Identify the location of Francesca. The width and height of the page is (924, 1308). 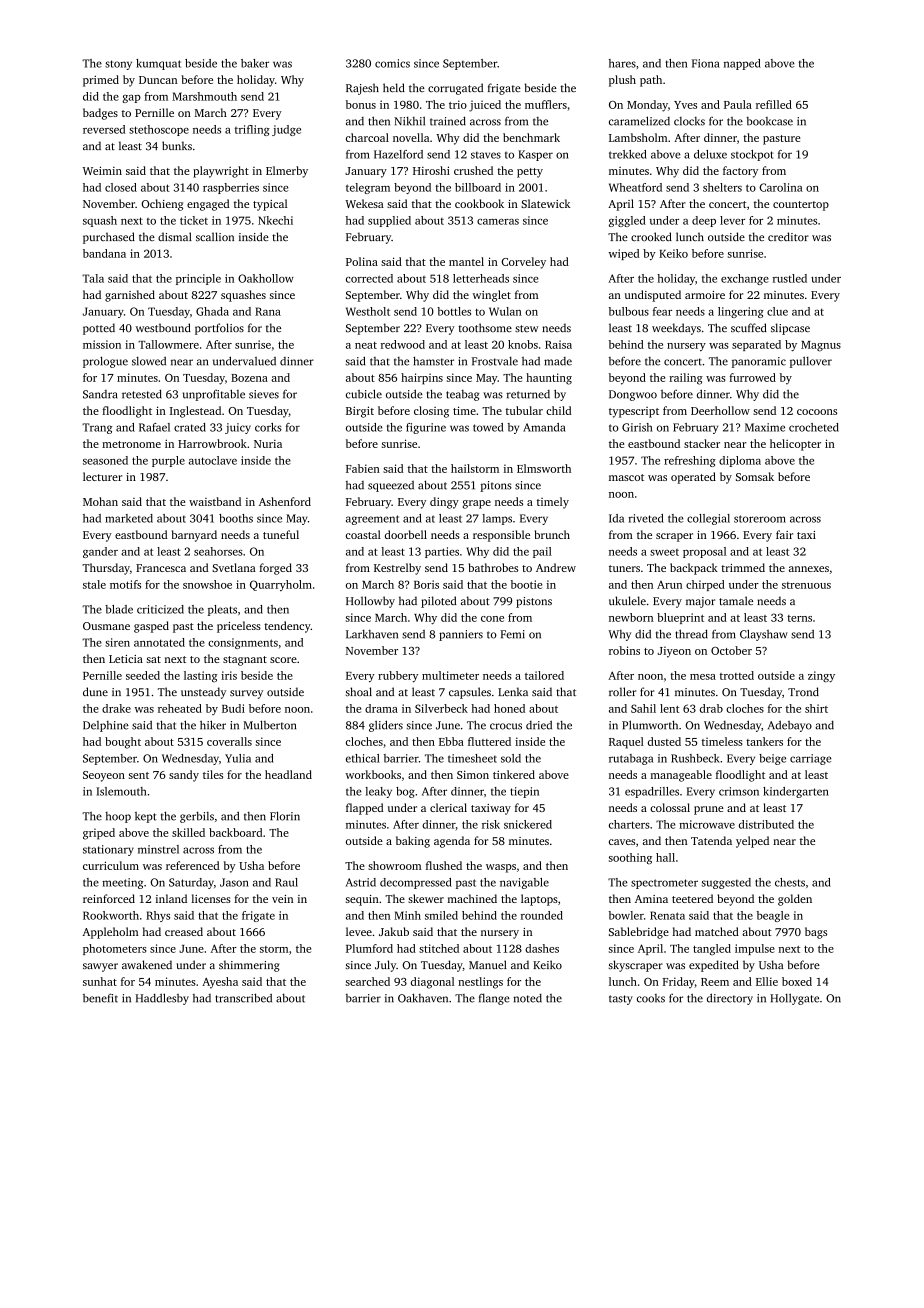
(161, 568).
